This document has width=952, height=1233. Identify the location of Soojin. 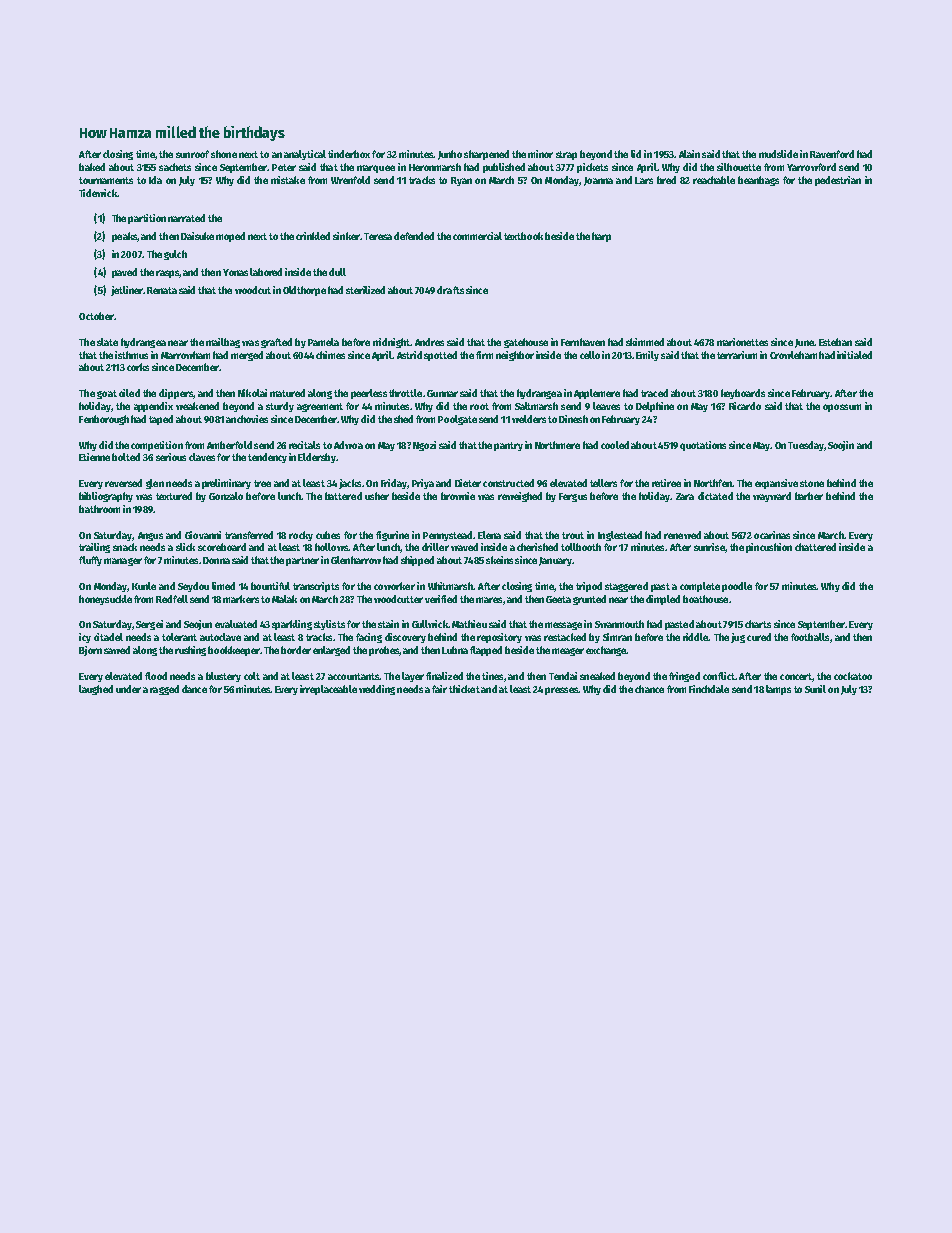
(841, 446).
